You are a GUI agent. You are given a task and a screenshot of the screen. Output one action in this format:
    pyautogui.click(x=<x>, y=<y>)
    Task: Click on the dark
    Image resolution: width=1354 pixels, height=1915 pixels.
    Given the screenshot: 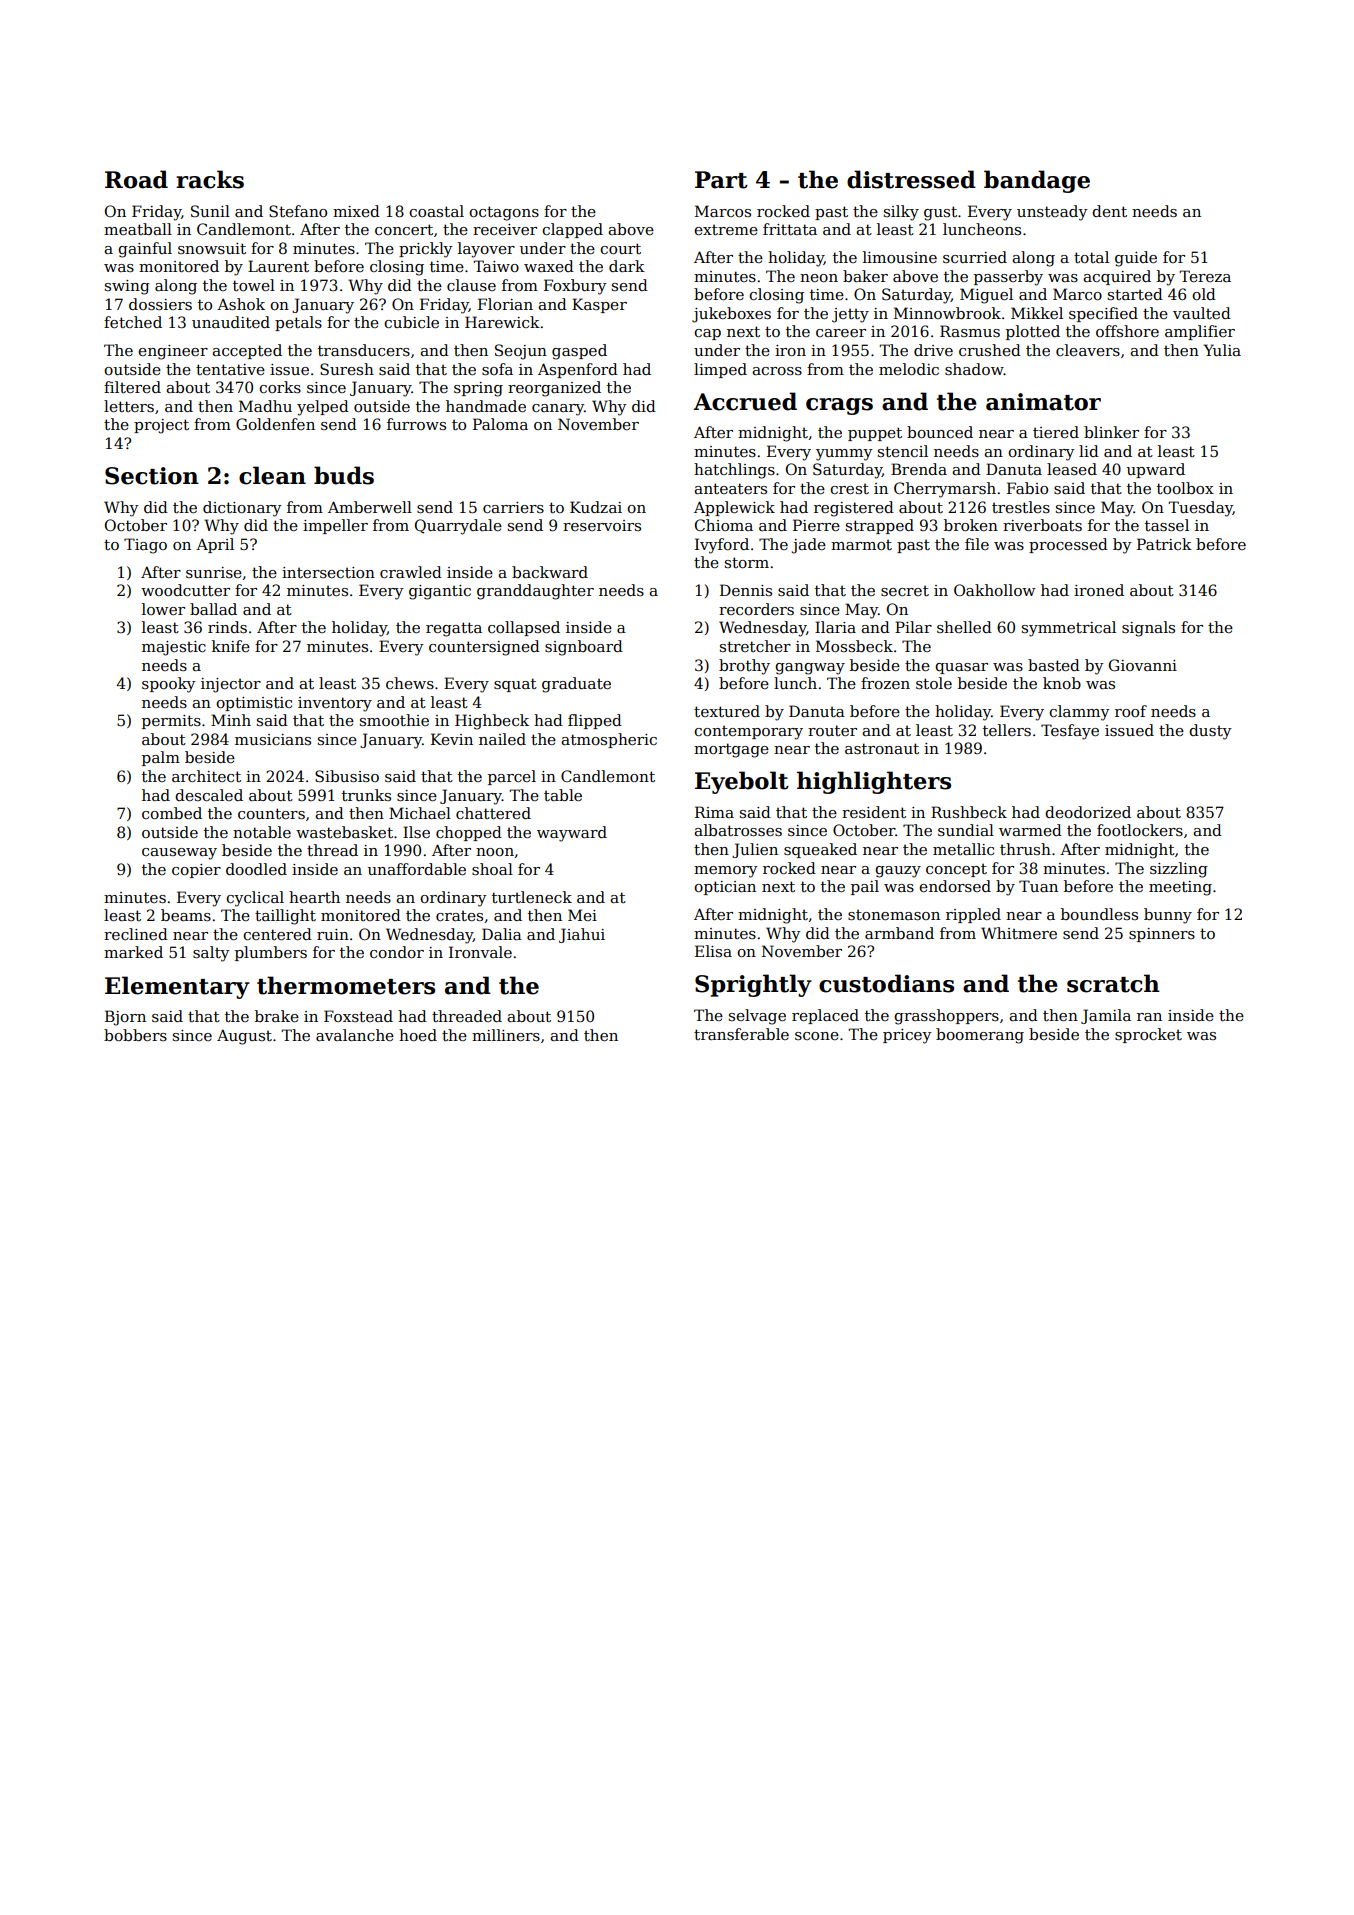 What is the action you would take?
    pyautogui.click(x=627, y=266)
